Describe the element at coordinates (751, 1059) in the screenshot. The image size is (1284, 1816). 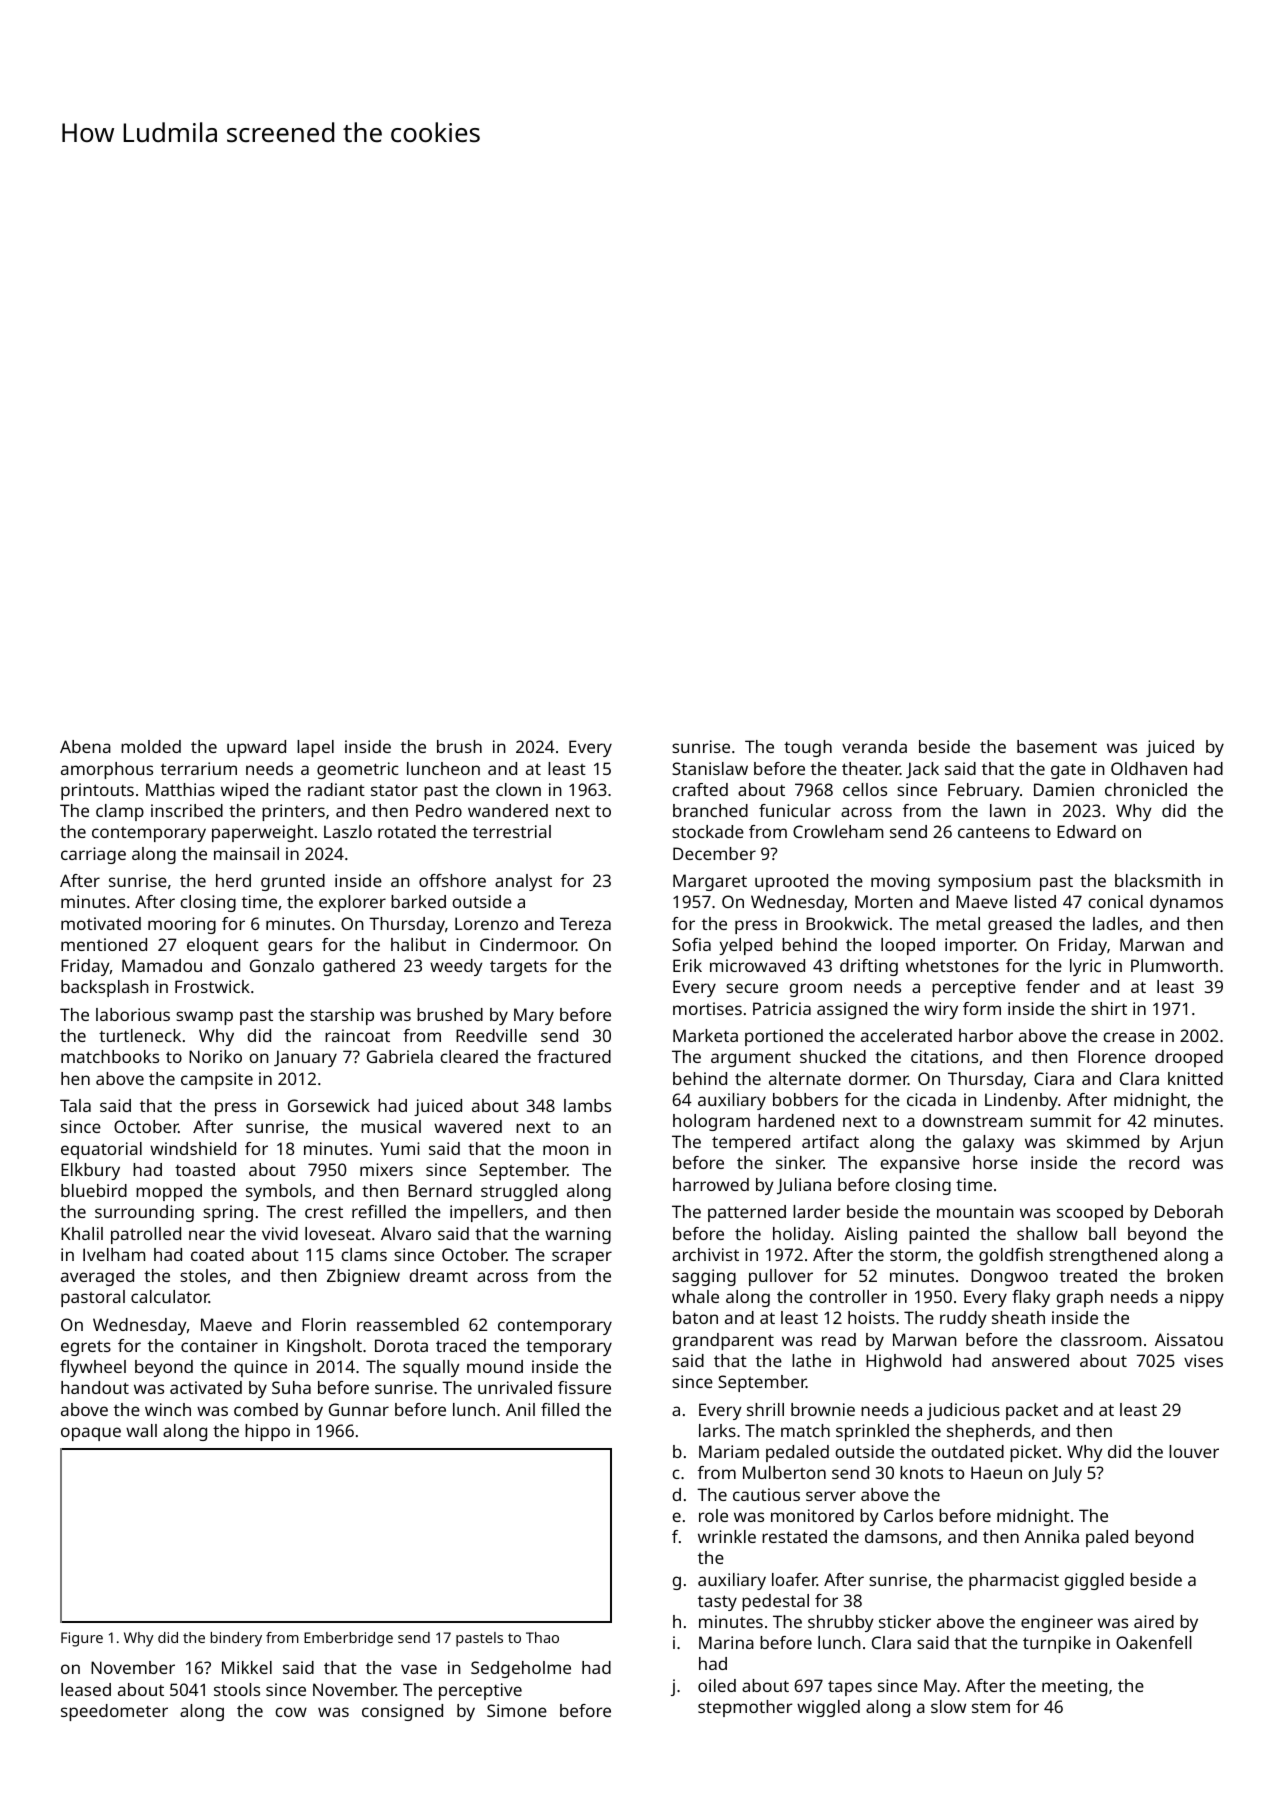
I see `argument` at that location.
